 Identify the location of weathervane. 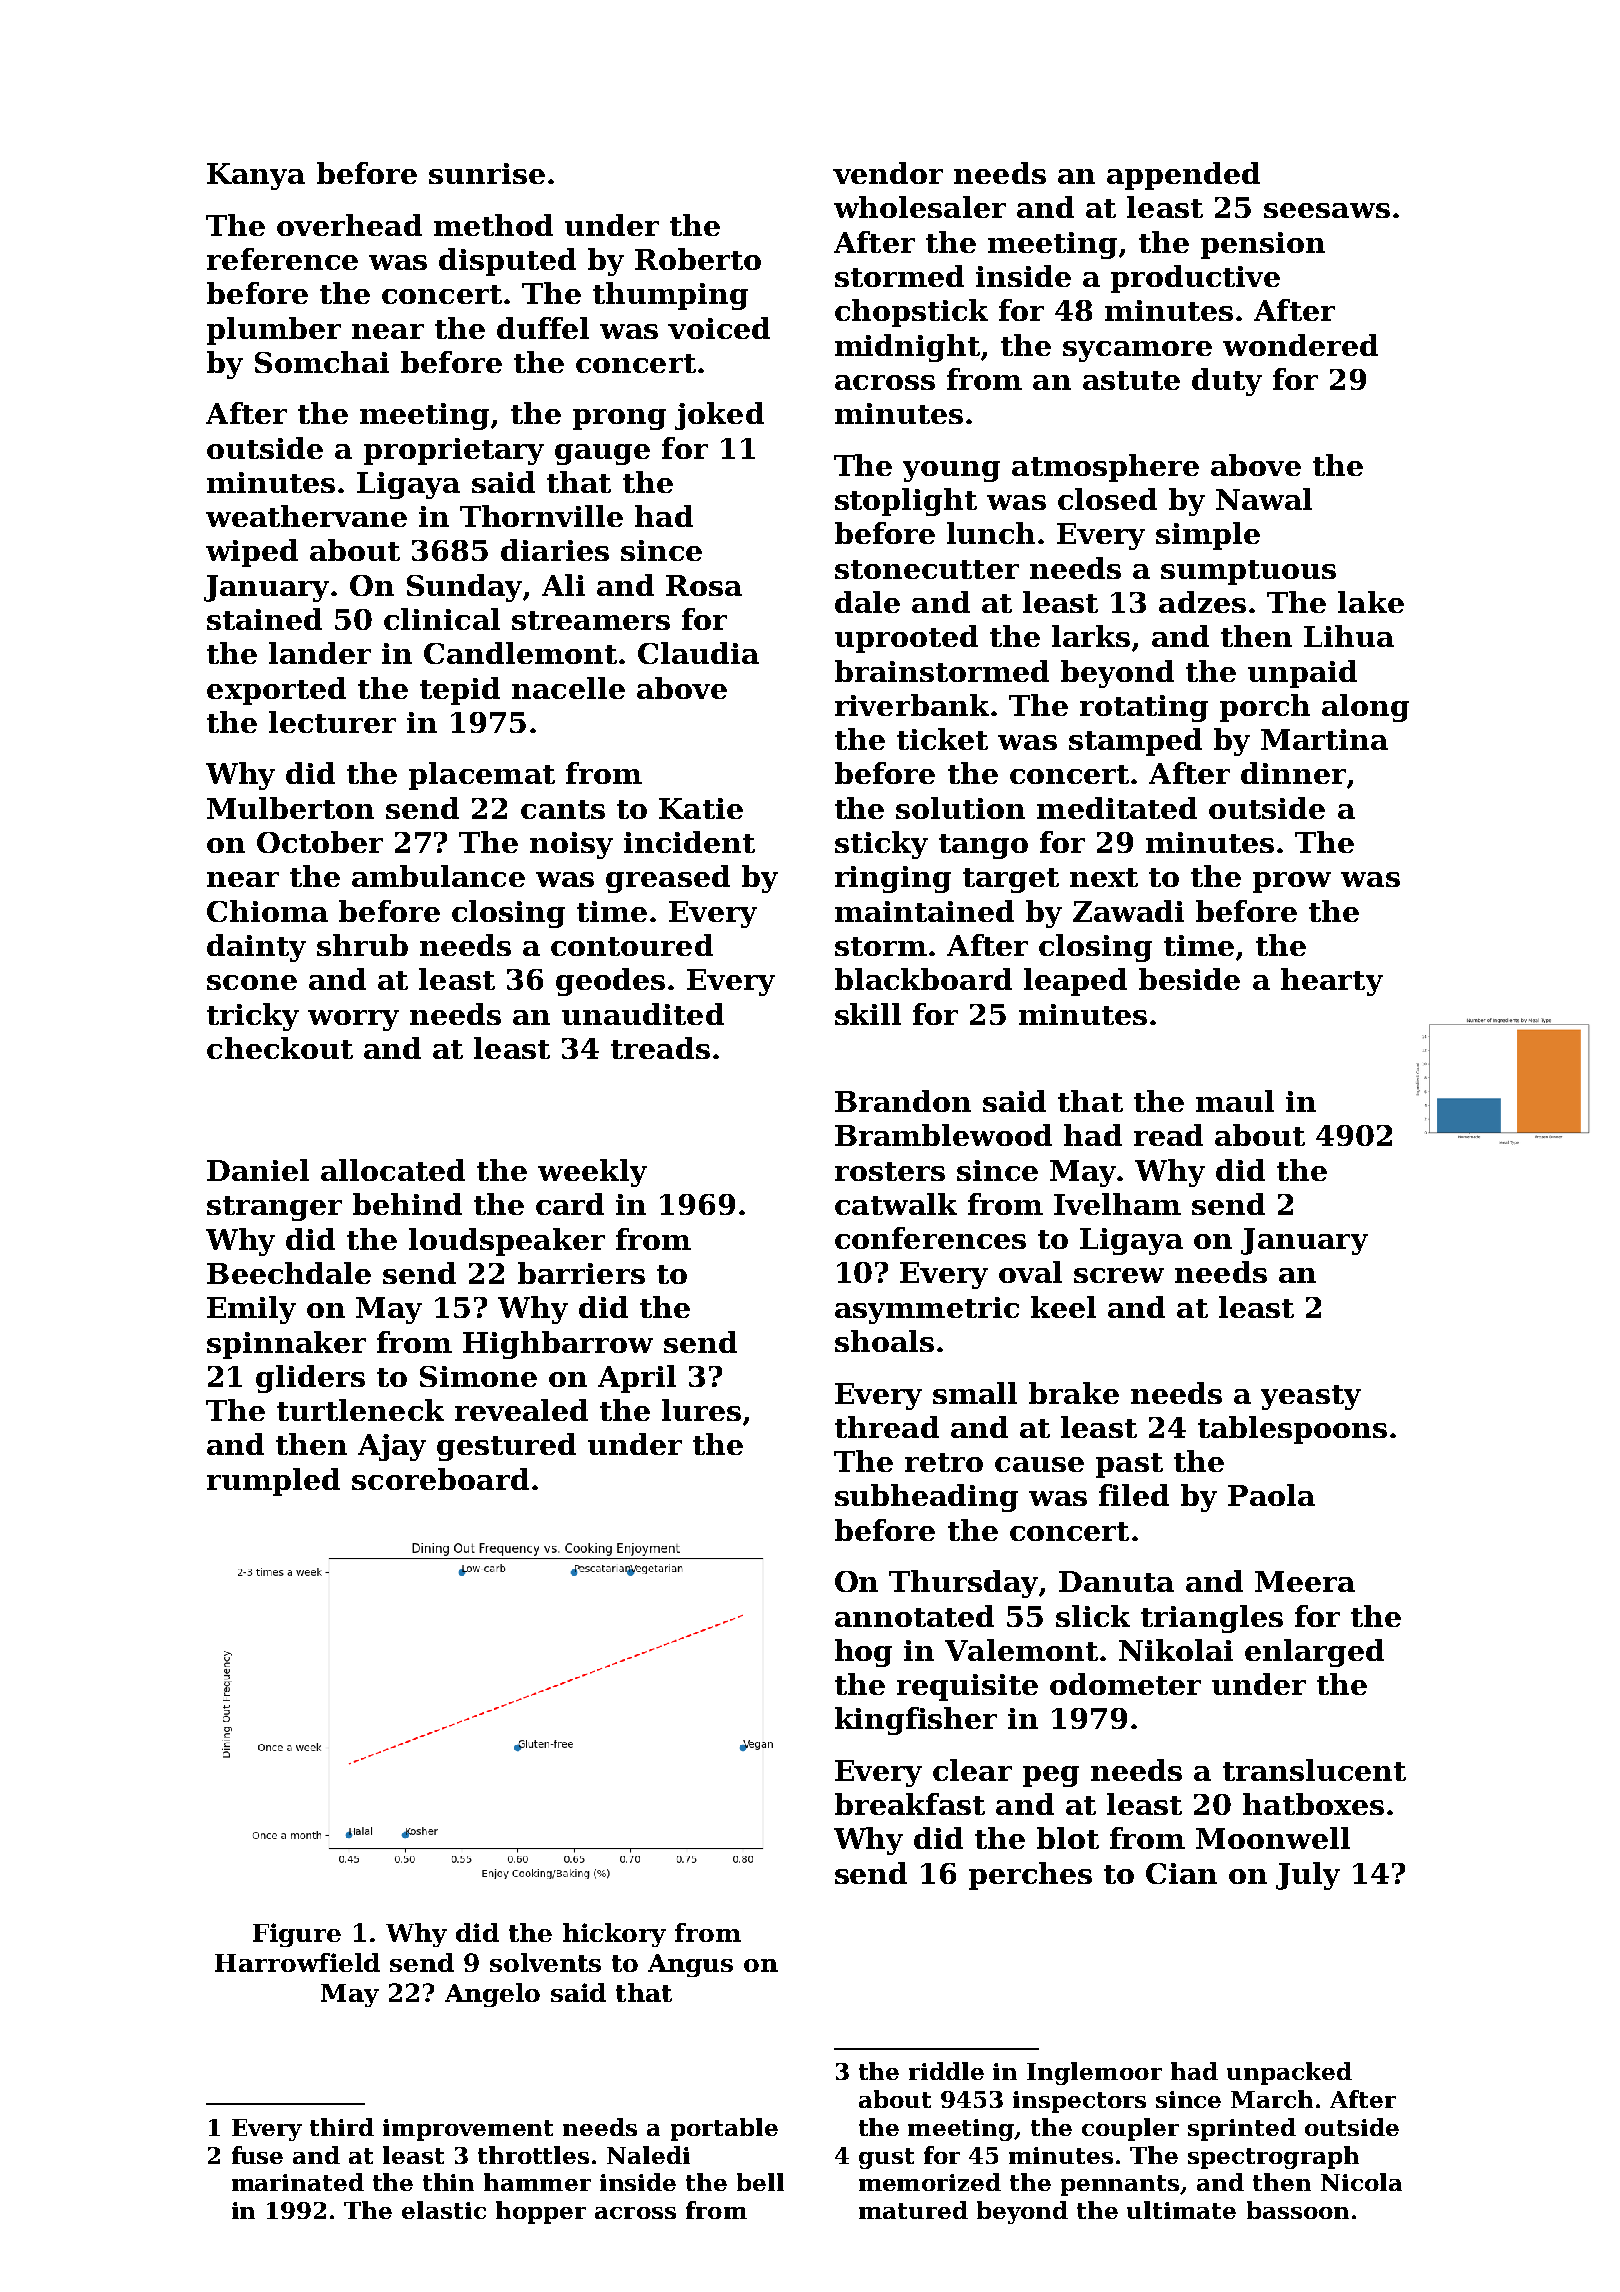
(306, 516).
